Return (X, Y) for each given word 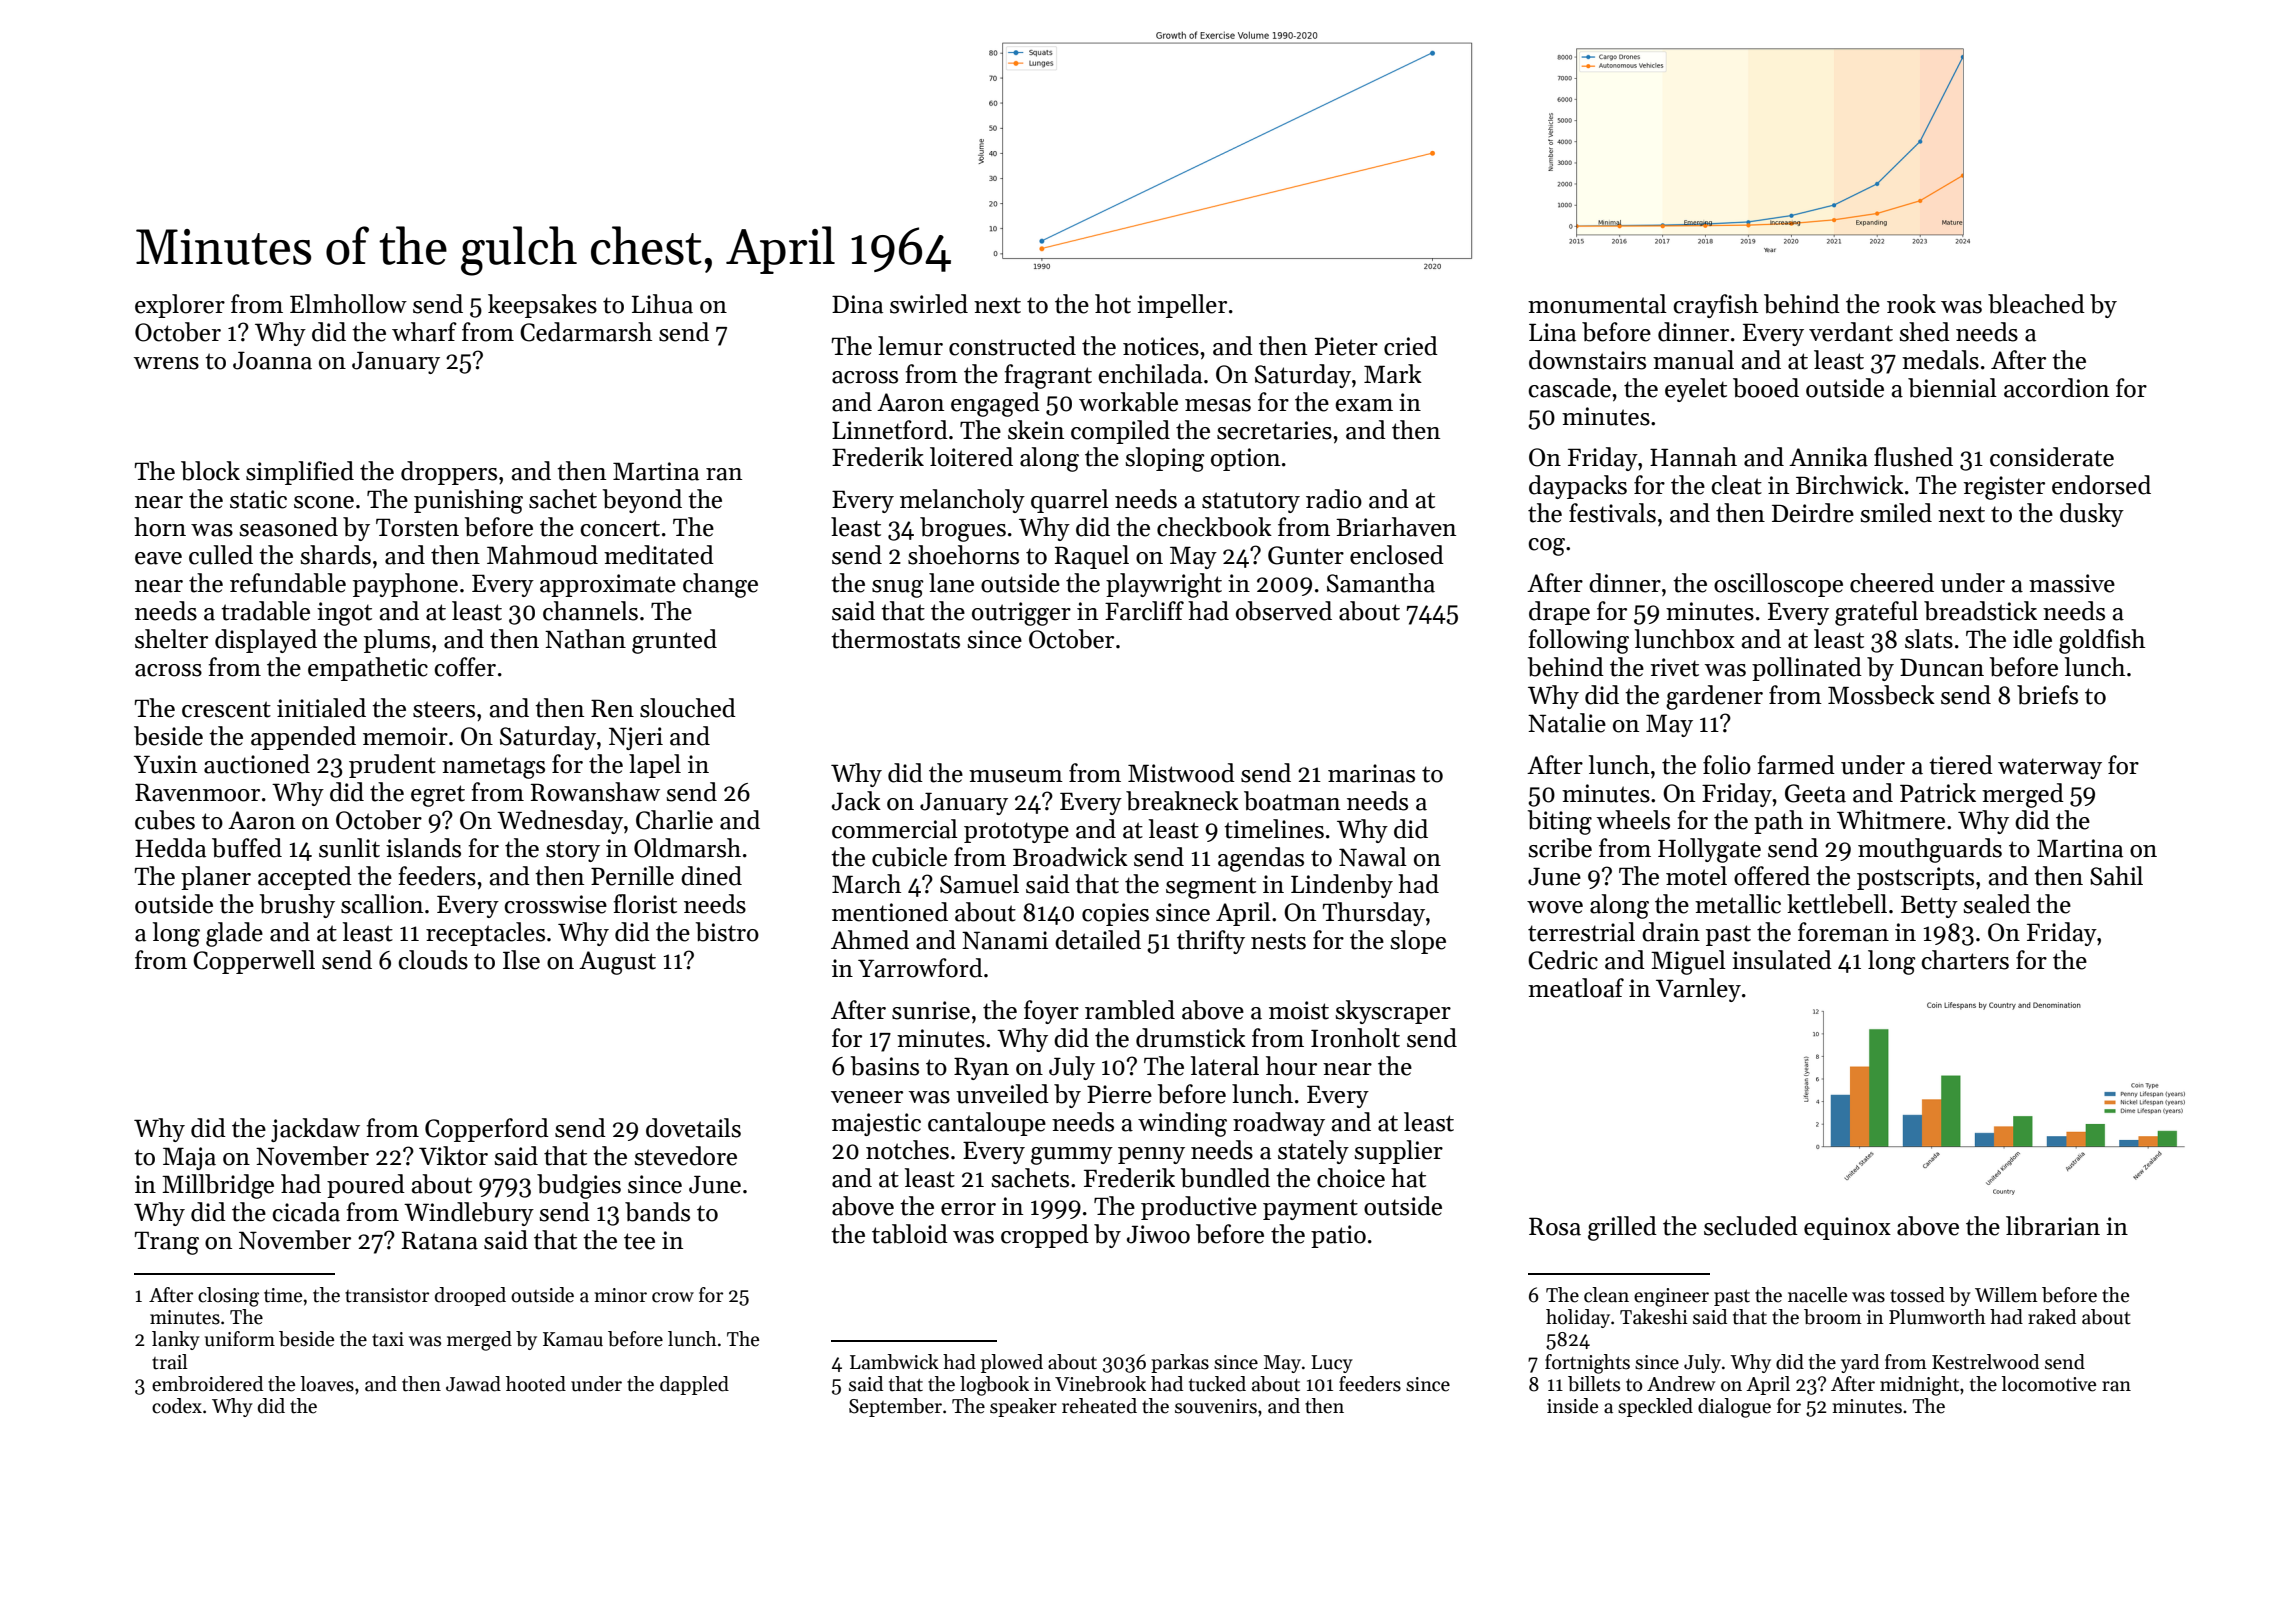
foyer (1051, 1012)
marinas (1371, 773)
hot (1113, 304)
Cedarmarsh (586, 332)
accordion (2056, 388)
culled (221, 555)
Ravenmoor (197, 792)
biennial (1952, 388)
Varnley (1698, 990)
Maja (189, 1158)
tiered (1961, 765)
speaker (1023, 1407)
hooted (536, 1384)
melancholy (962, 501)
